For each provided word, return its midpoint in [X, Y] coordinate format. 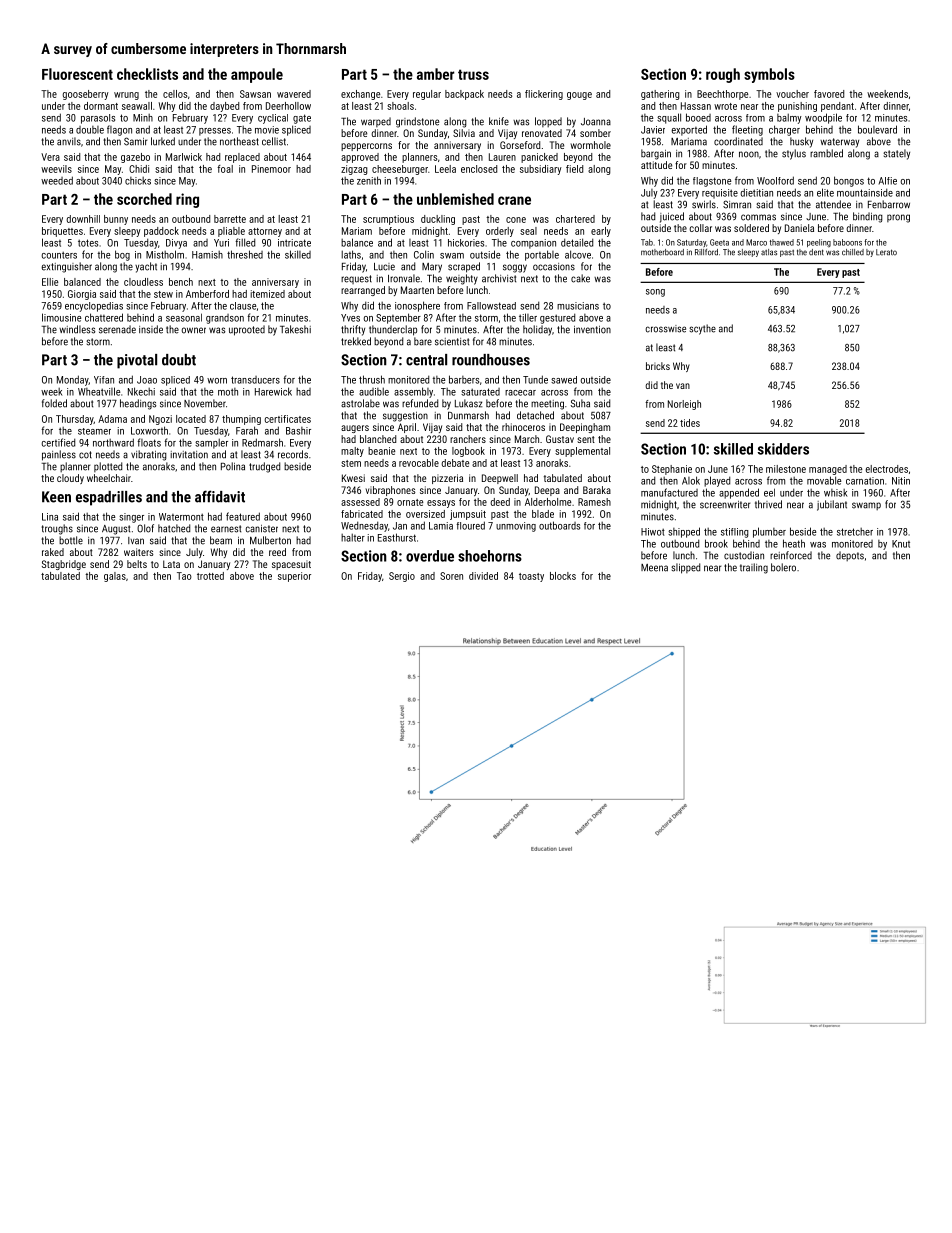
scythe [702, 329]
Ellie [50, 282]
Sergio [402, 577]
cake [580, 278]
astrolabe [360, 403]
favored [829, 94]
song [655, 293]
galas [115, 577]
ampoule [257, 75]
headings [138, 404]
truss [473, 74]
